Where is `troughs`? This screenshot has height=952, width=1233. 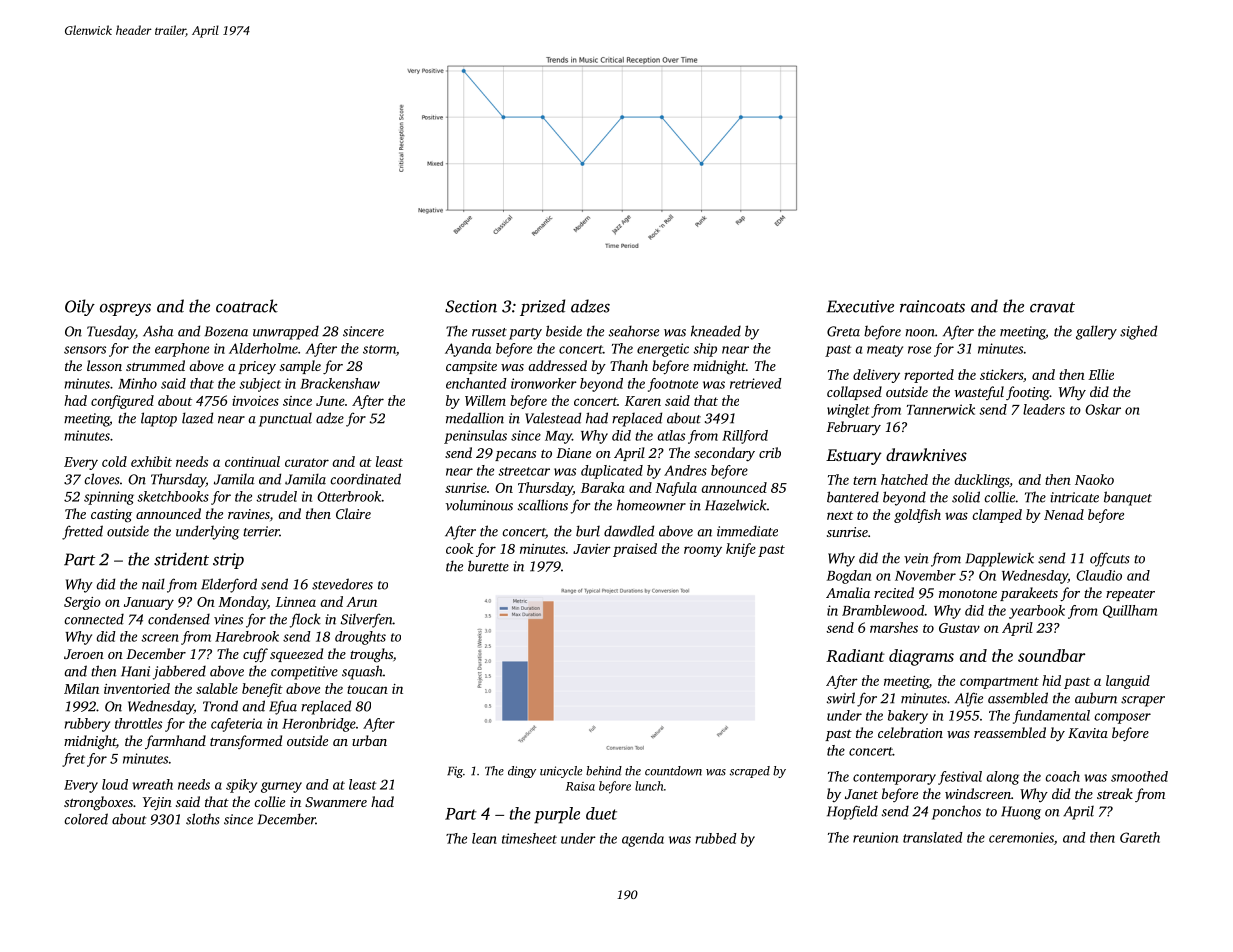
troughs is located at coordinates (371, 655).
